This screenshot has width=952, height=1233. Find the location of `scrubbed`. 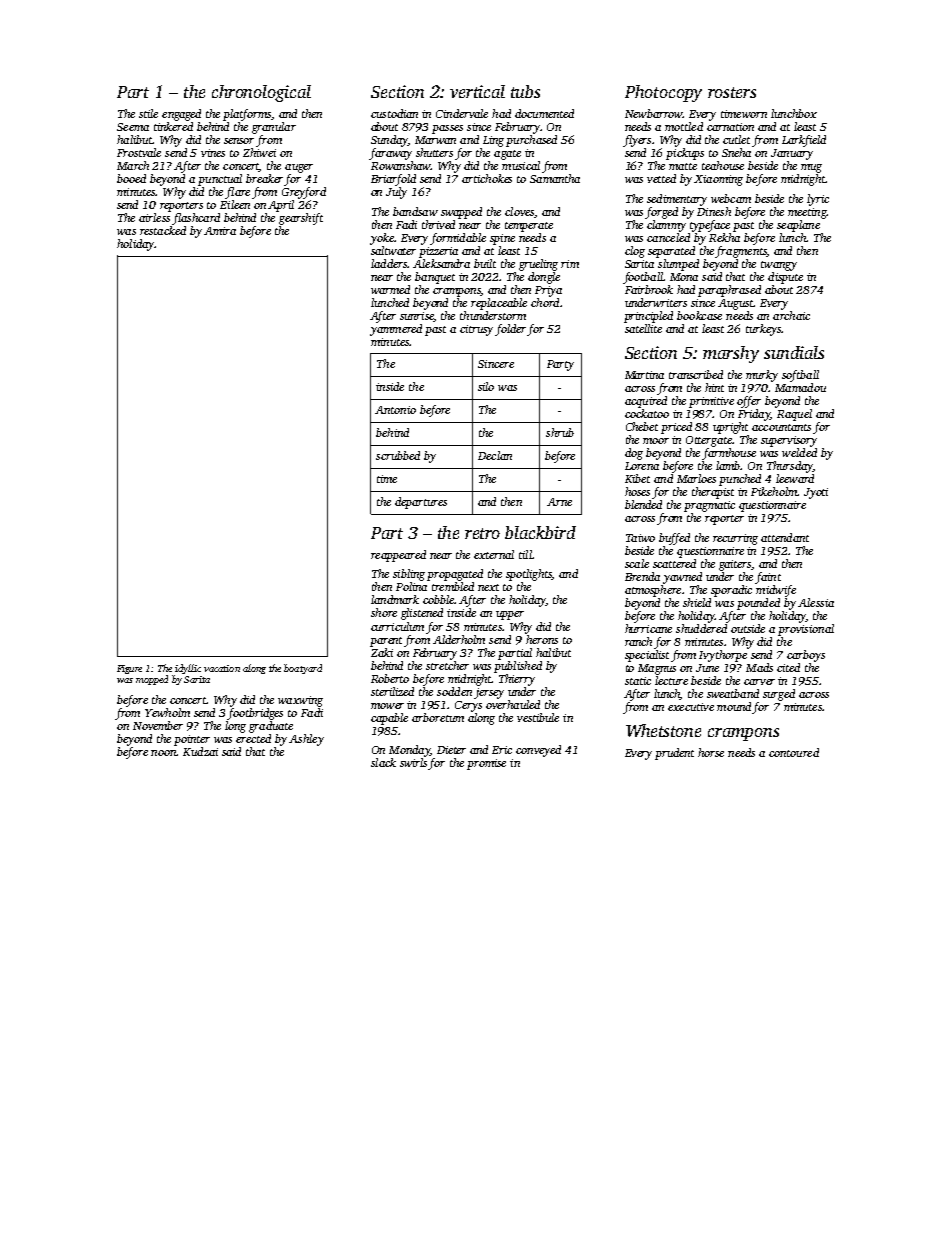

scrubbed is located at coordinates (398, 455).
